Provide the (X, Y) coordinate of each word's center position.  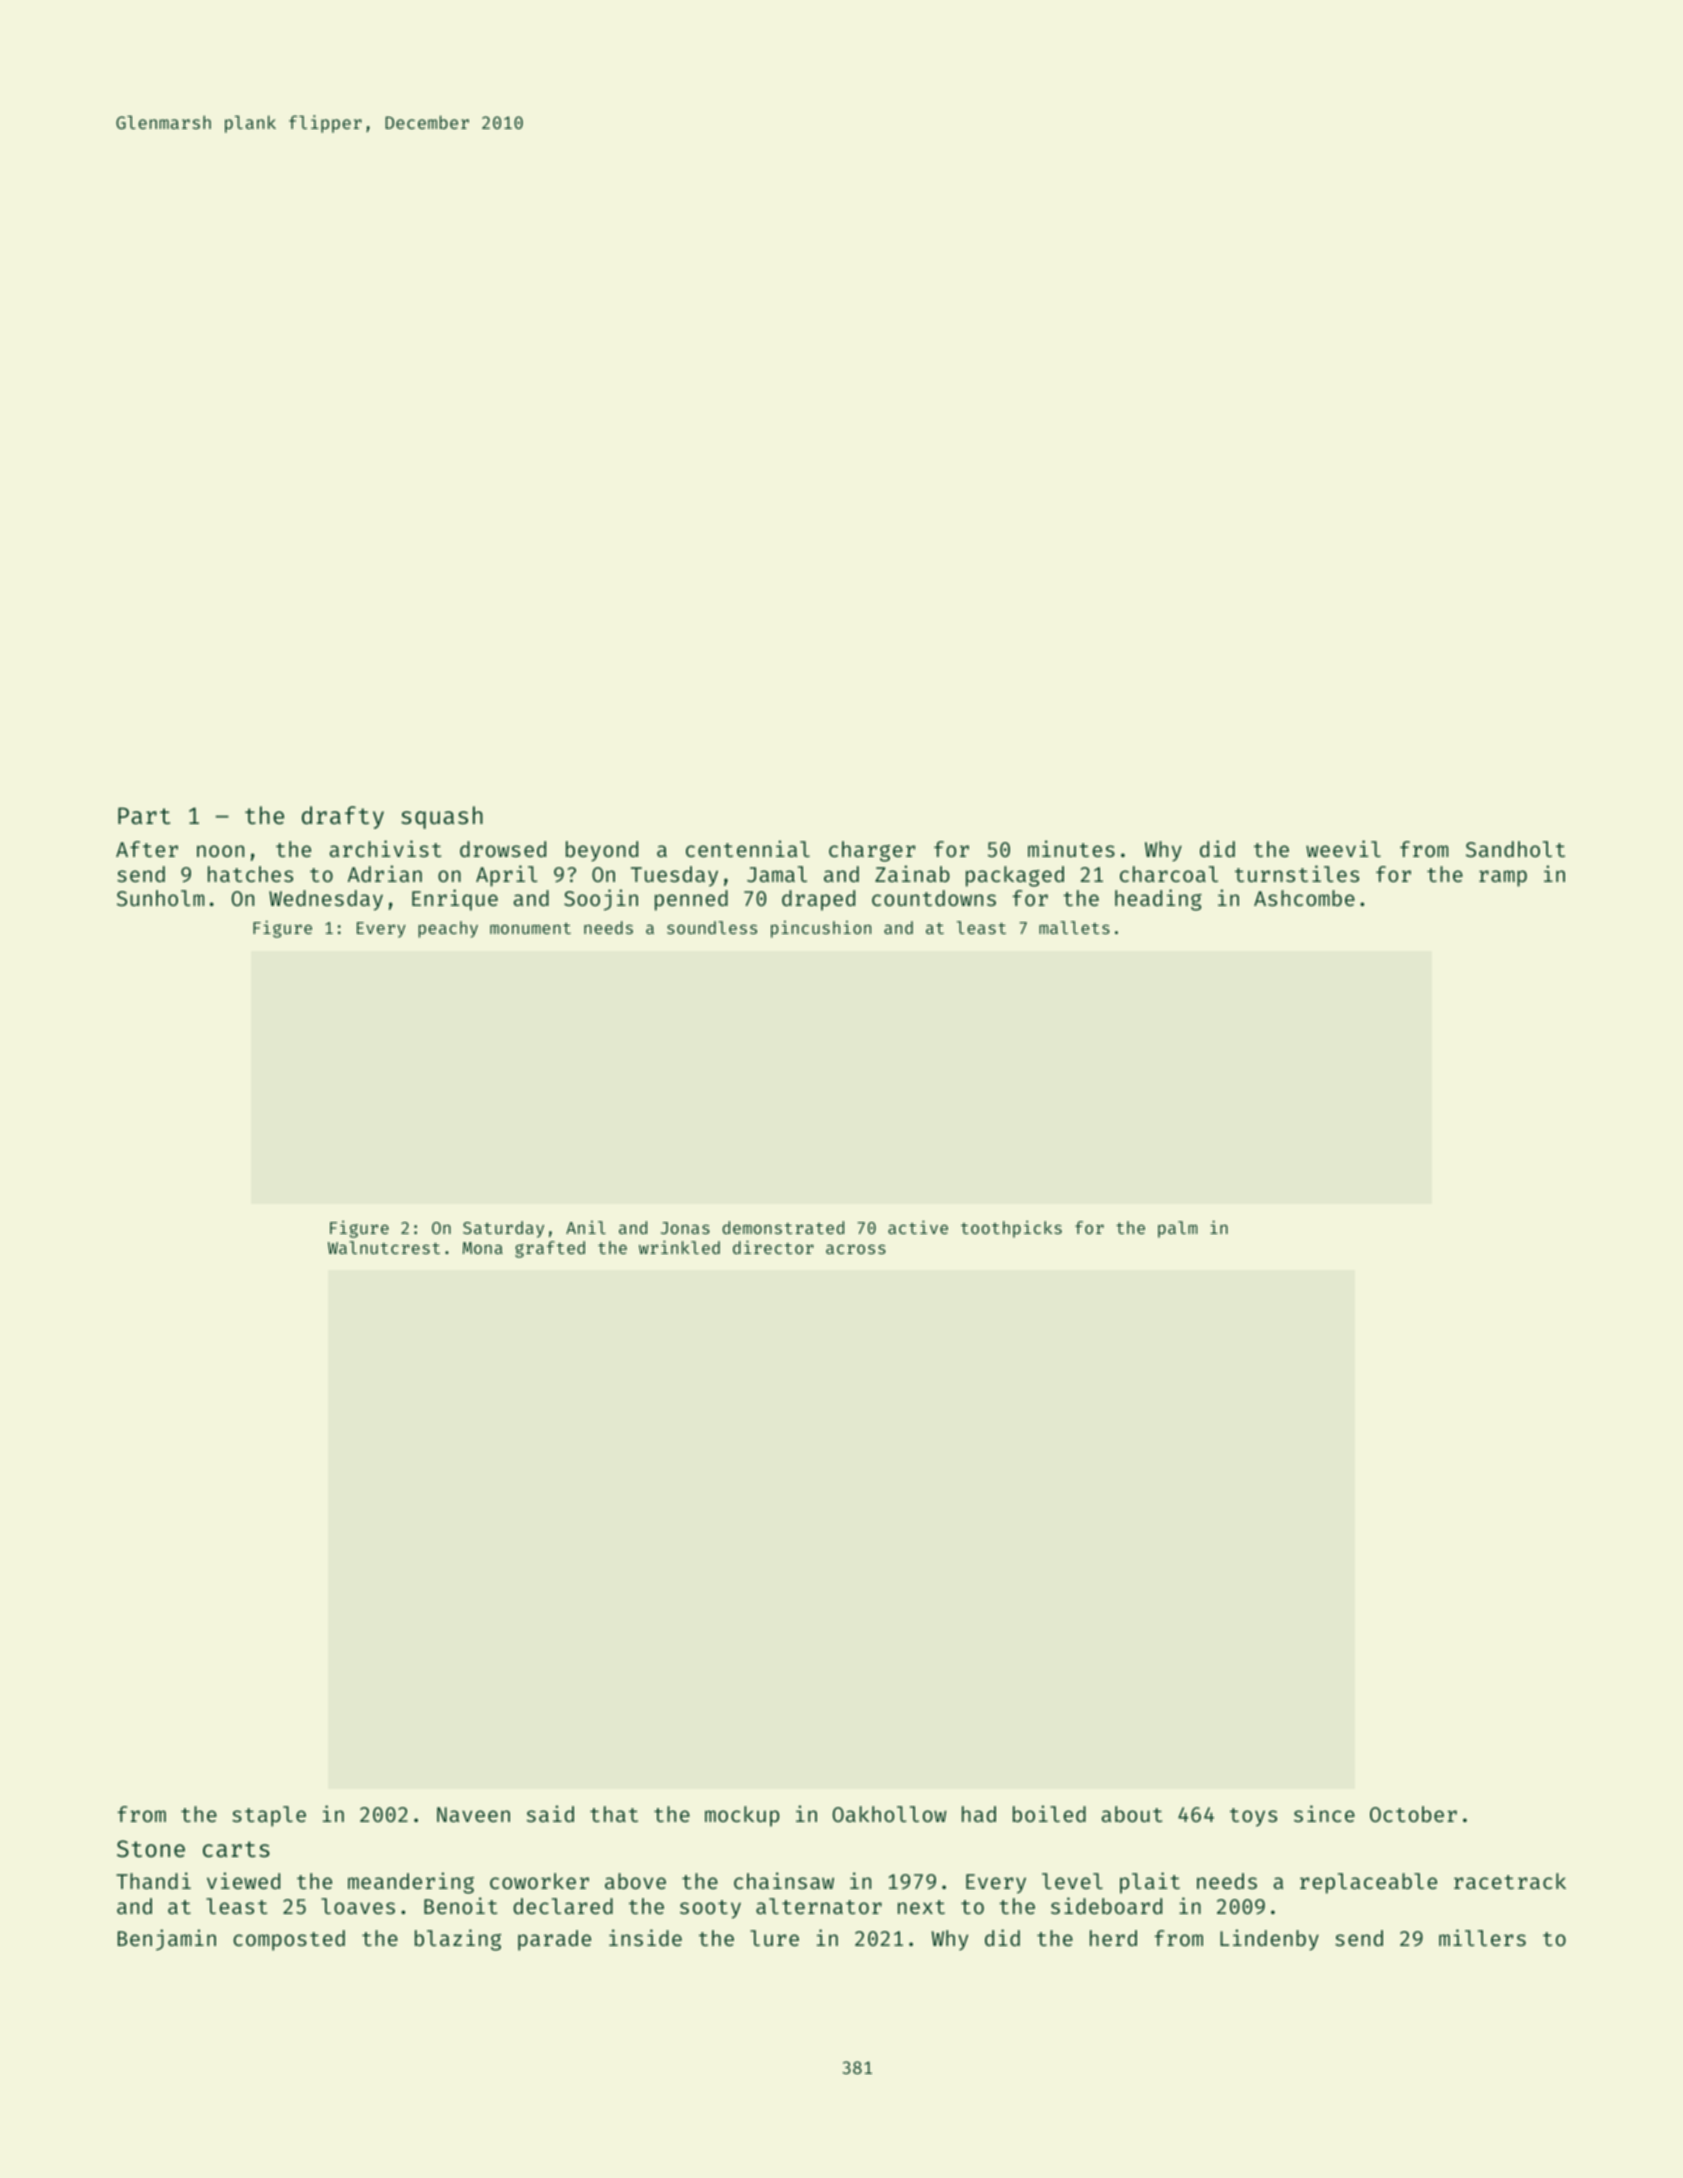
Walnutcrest (384, 1247)
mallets (1074, 927)
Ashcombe (1304, 898)
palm (1177, 1229)
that (614, 1814)
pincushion (821, 929)
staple (269, 1816)
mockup (742, 1816)
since (1324, 1813)
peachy (448, 929)
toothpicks (1011, 1229)
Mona (483, 1248)
